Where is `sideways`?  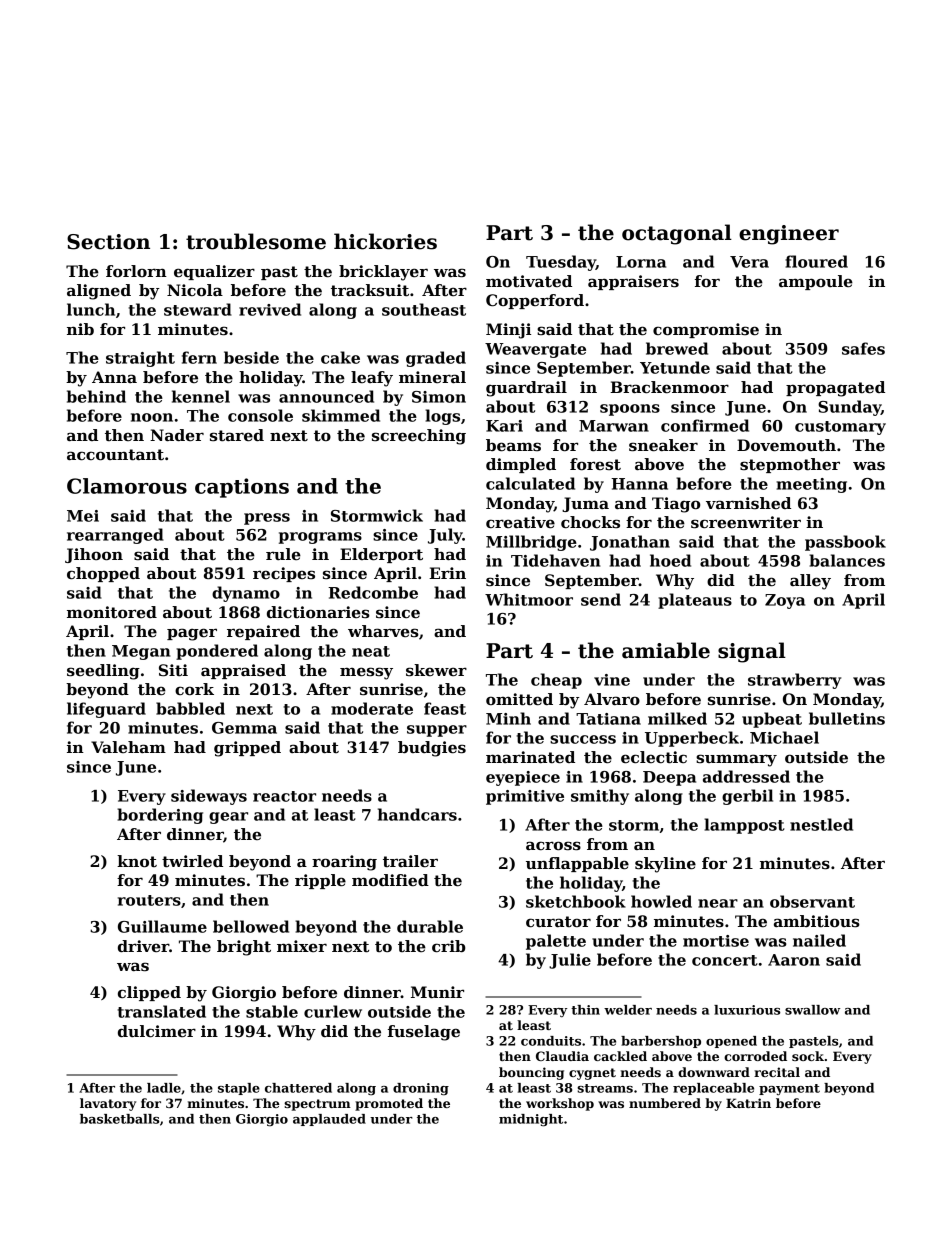 sideways is located at coordinates (209, 797).
